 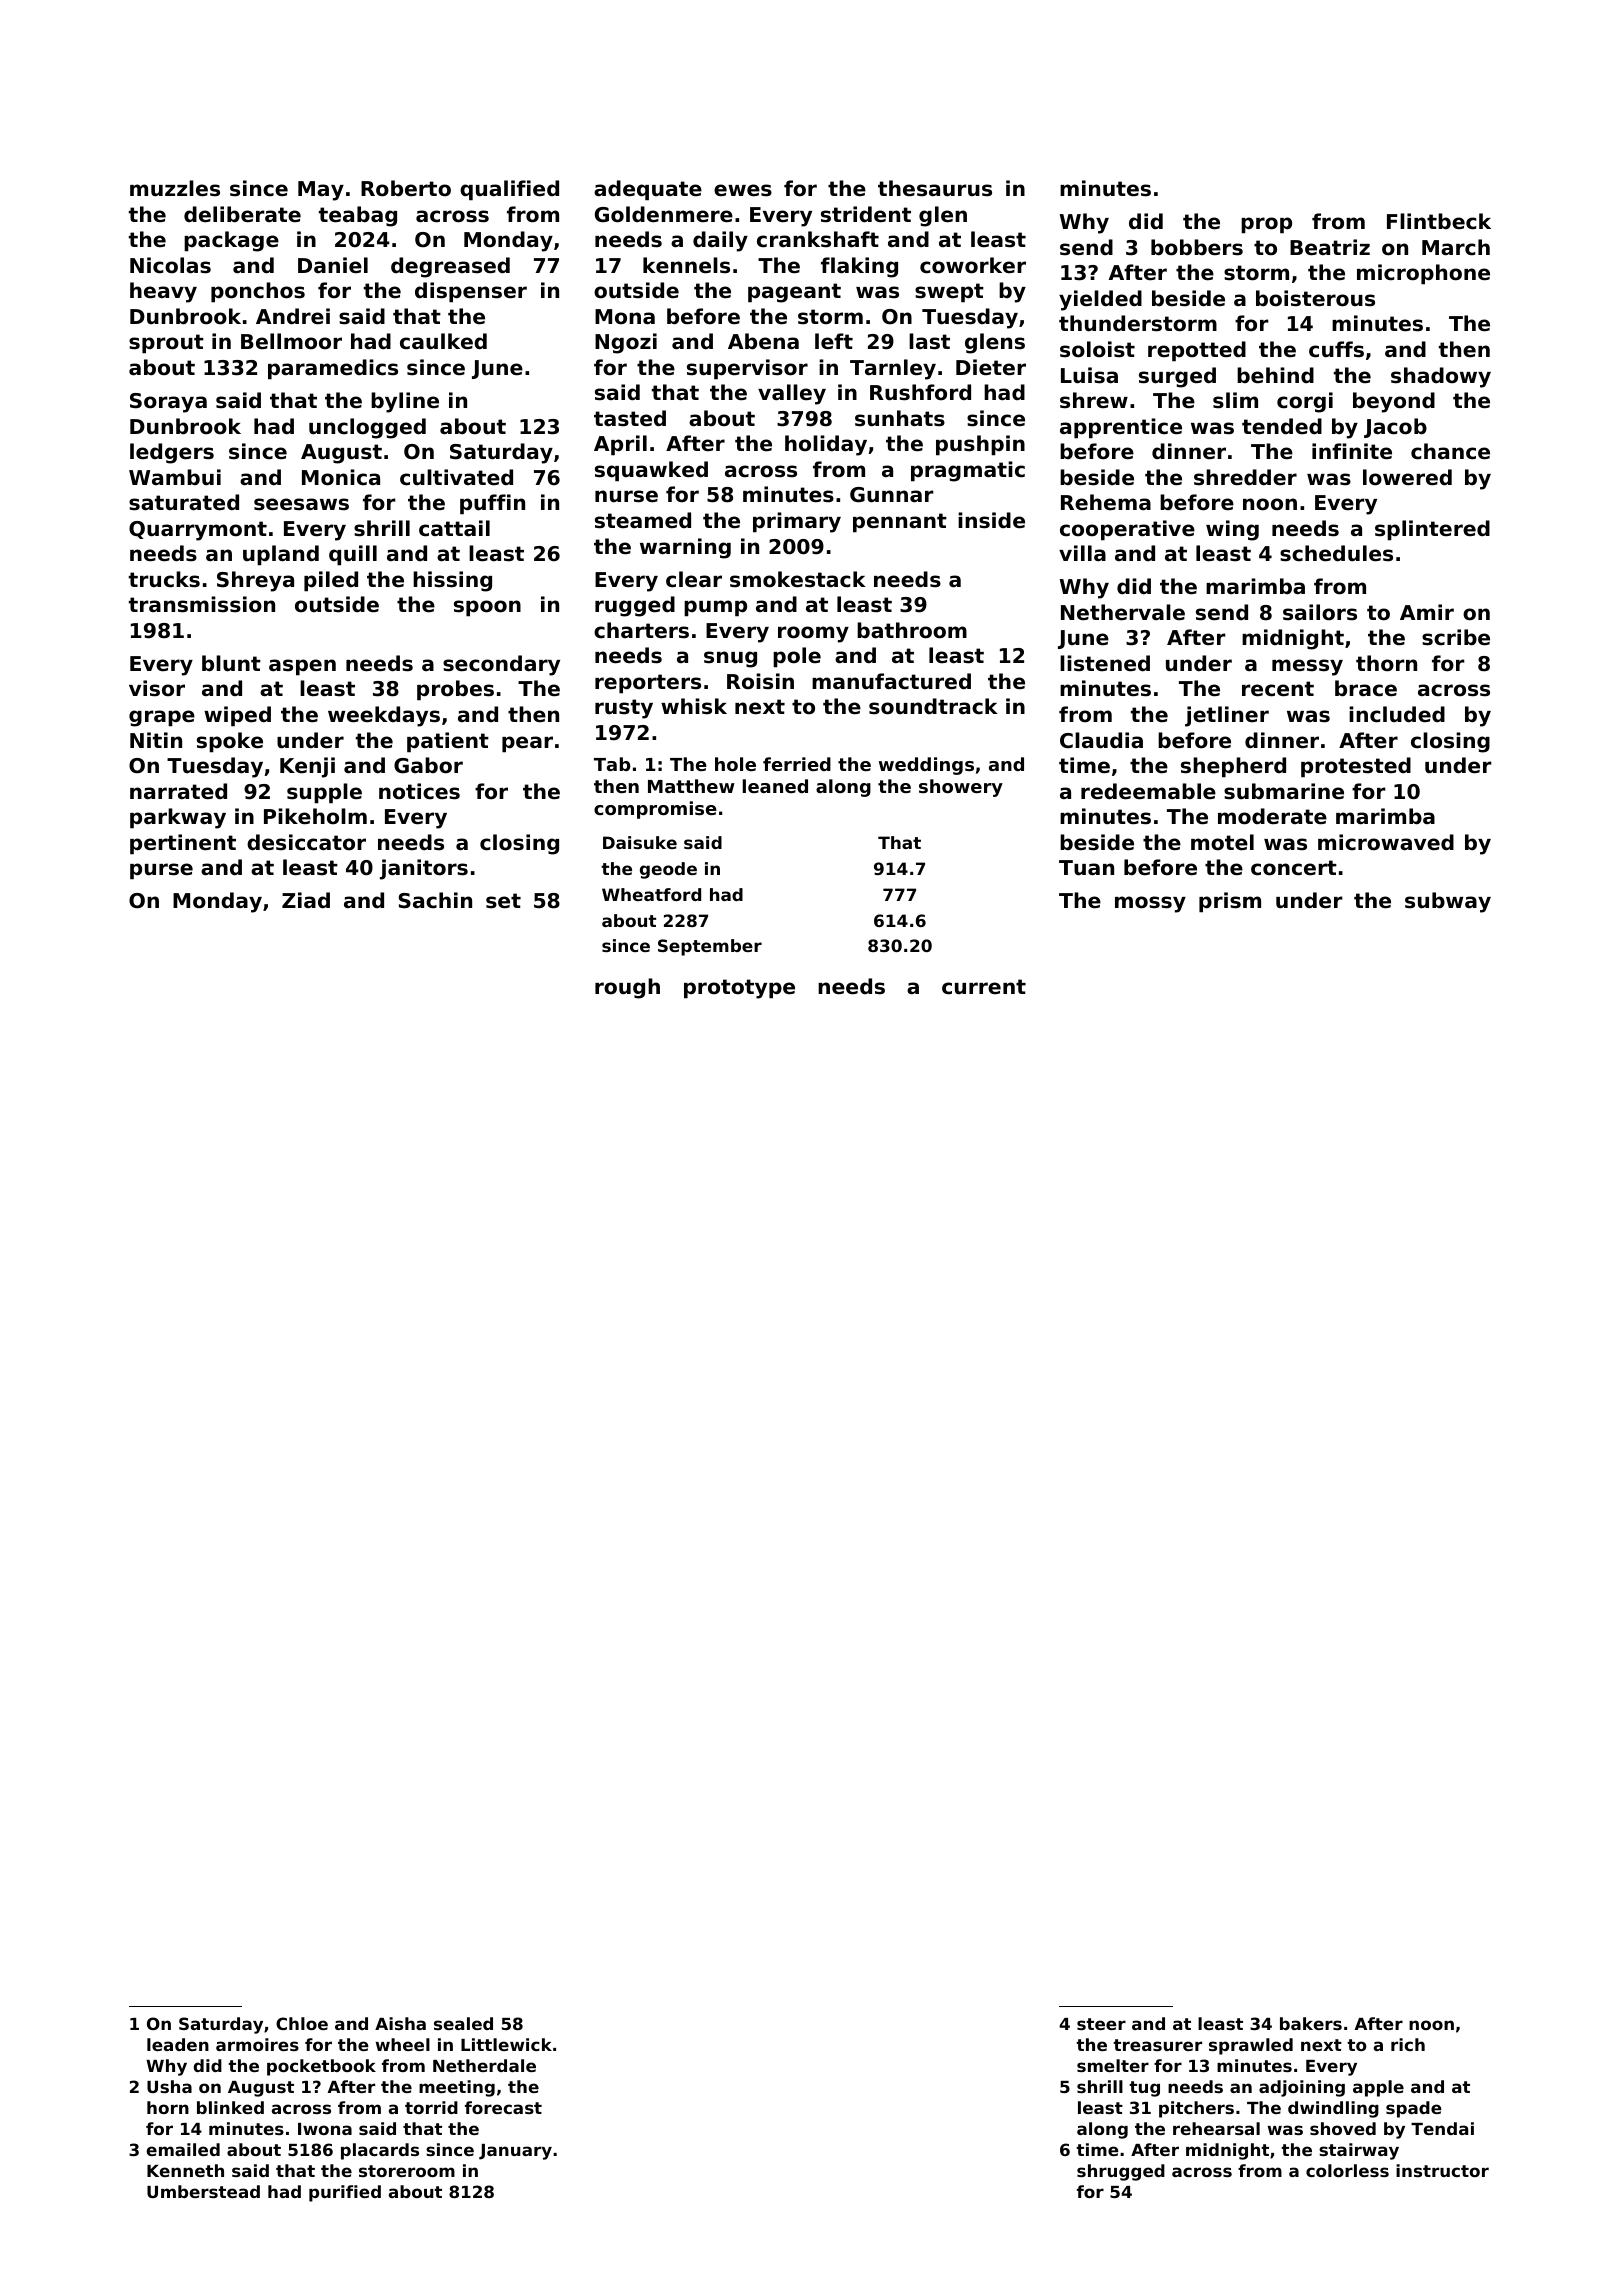 I want to click on pageant, so click(x=794, y=293).
